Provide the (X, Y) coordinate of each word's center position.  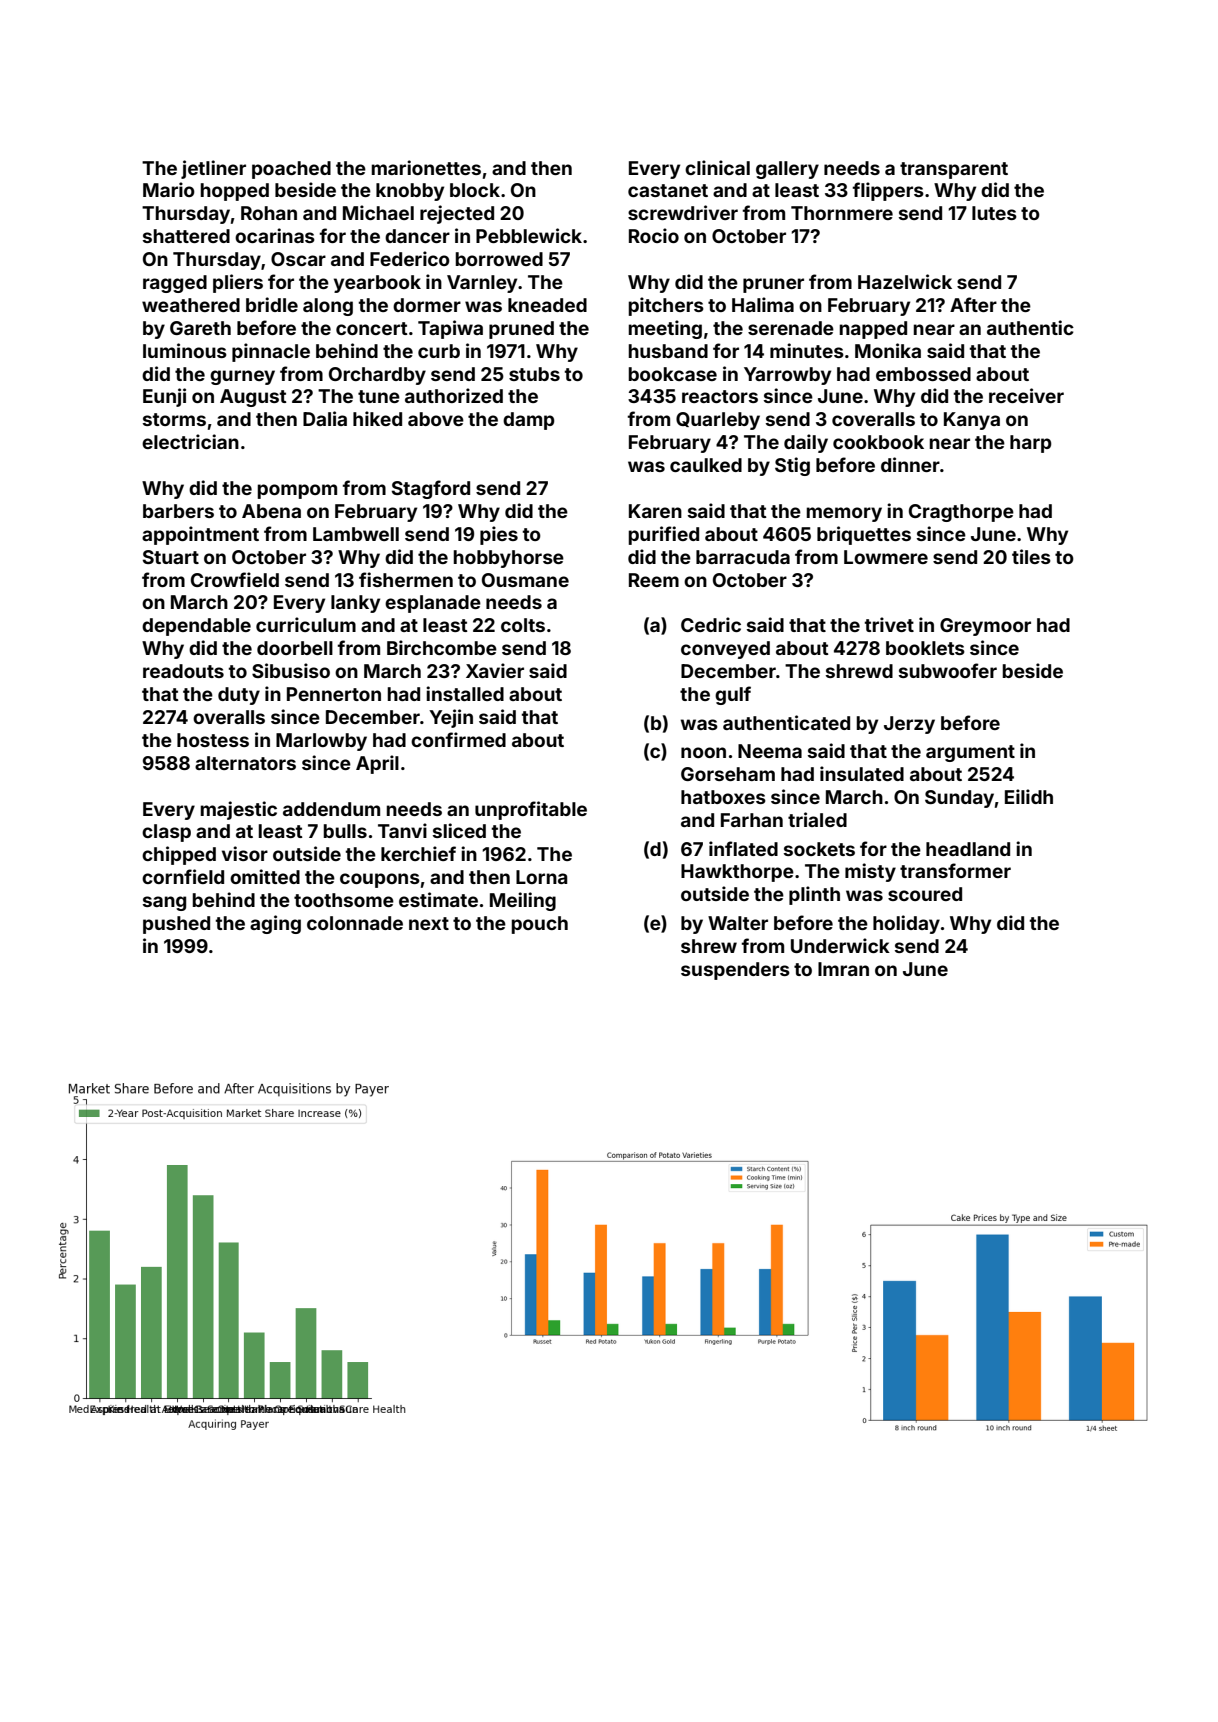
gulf (733, 695)
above (436, 419)
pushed (176, 925)
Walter (738, 923)
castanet (668, 190)
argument (970, 753)
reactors (720, 396)
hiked (377, 418)
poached (291, 170)
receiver (1026, 395)
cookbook (878, 442)
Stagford (431, 489)
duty (239, 696)
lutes (994, 213)
